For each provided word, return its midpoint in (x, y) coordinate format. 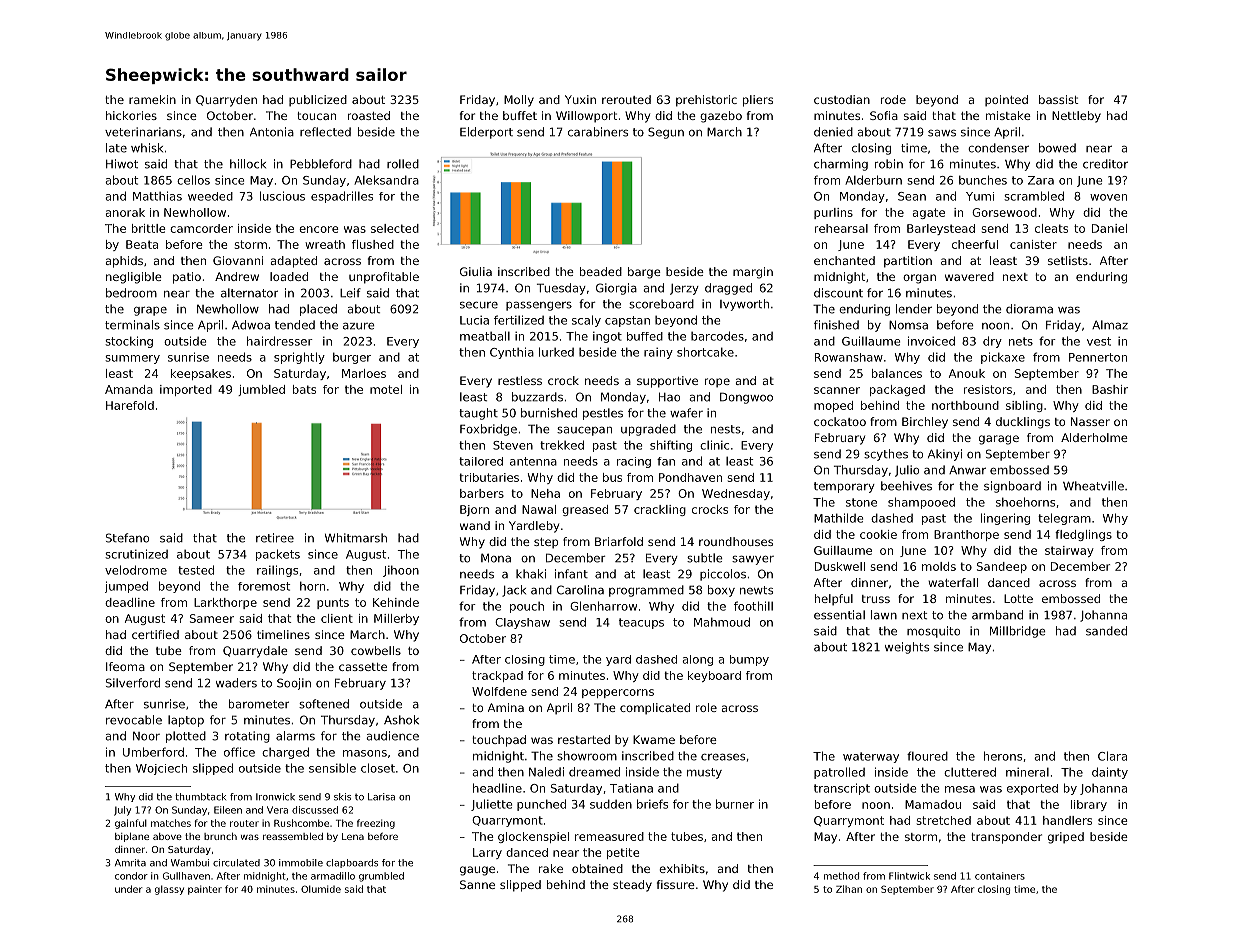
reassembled (293, 836)
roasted (369, 115)
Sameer (212, 618)
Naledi (546, 772)
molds (939, 566)
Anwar (967, 470)
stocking (129, 342)
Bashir (1110, 389)
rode (893, 99)
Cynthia (512, 353)
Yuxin (580, 99)
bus (612, 477)
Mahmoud (722, 622)
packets (278, 555)
